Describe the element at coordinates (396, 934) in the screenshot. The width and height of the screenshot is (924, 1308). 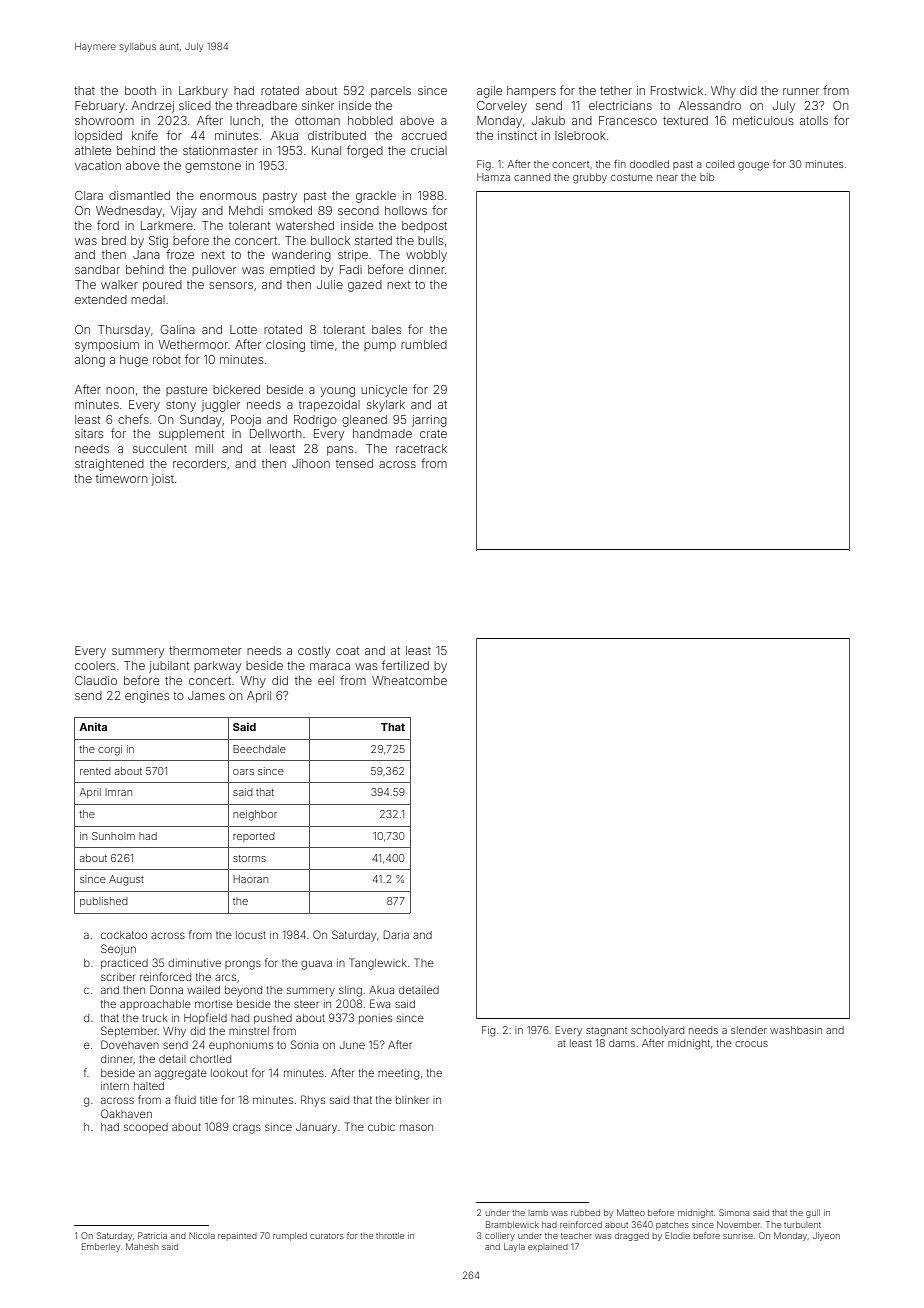
I see `Daria` at that location.
